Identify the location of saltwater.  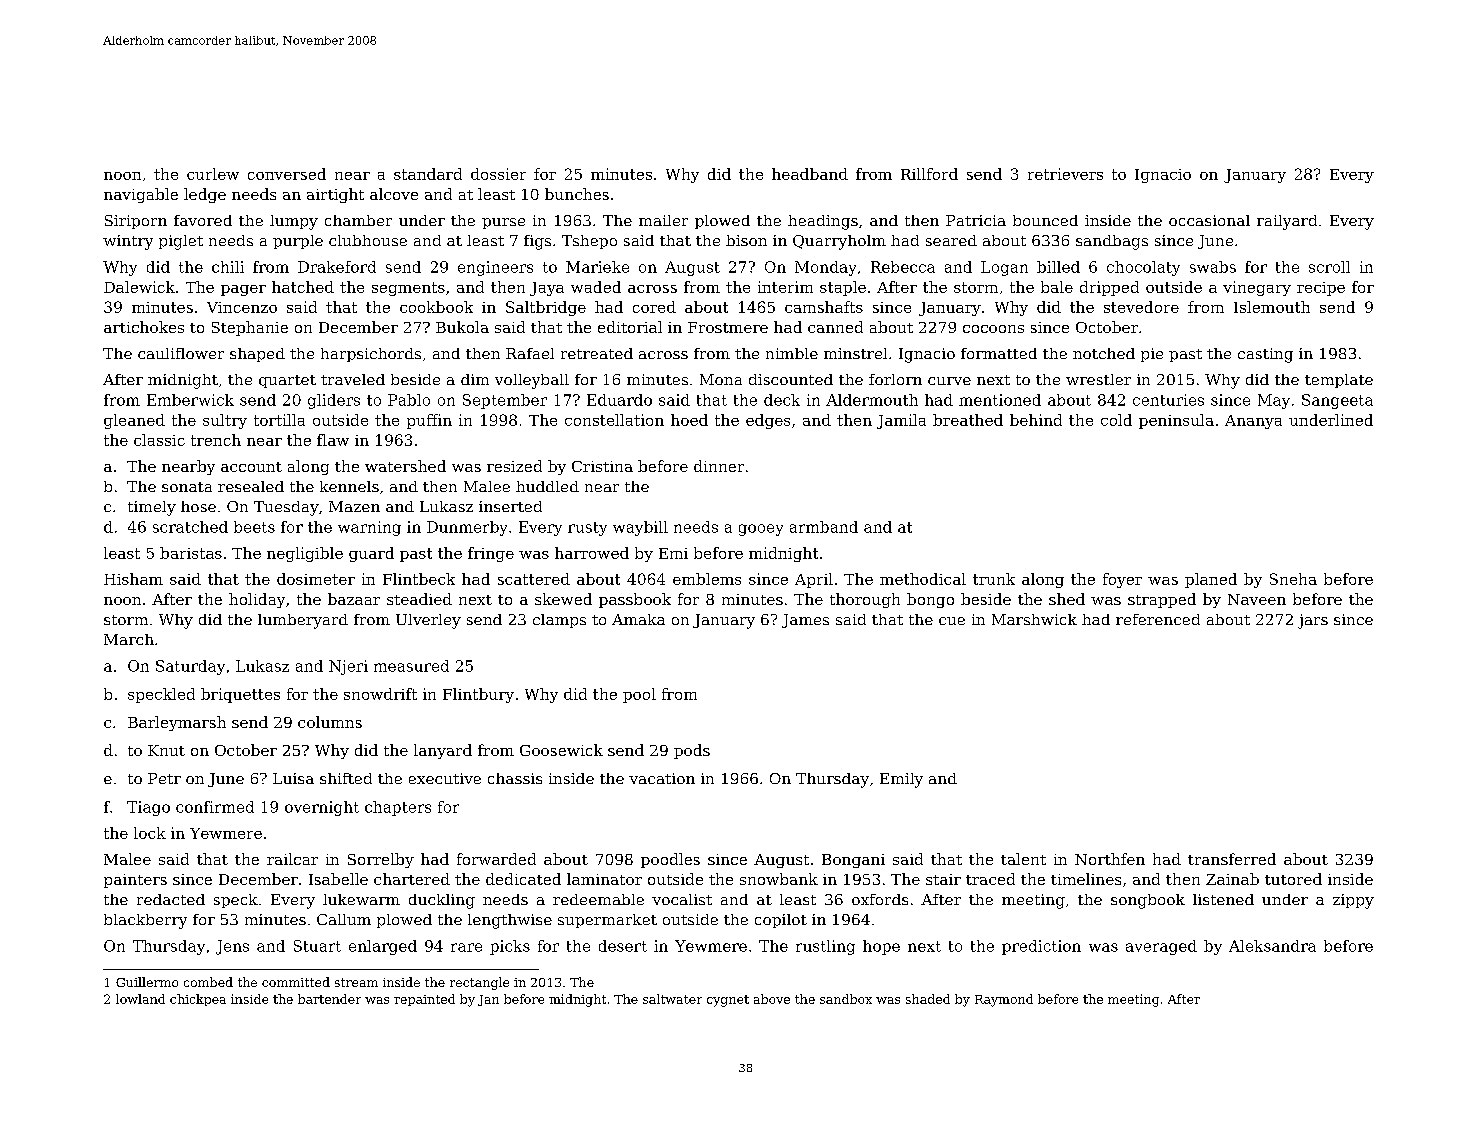
(672, 999).
